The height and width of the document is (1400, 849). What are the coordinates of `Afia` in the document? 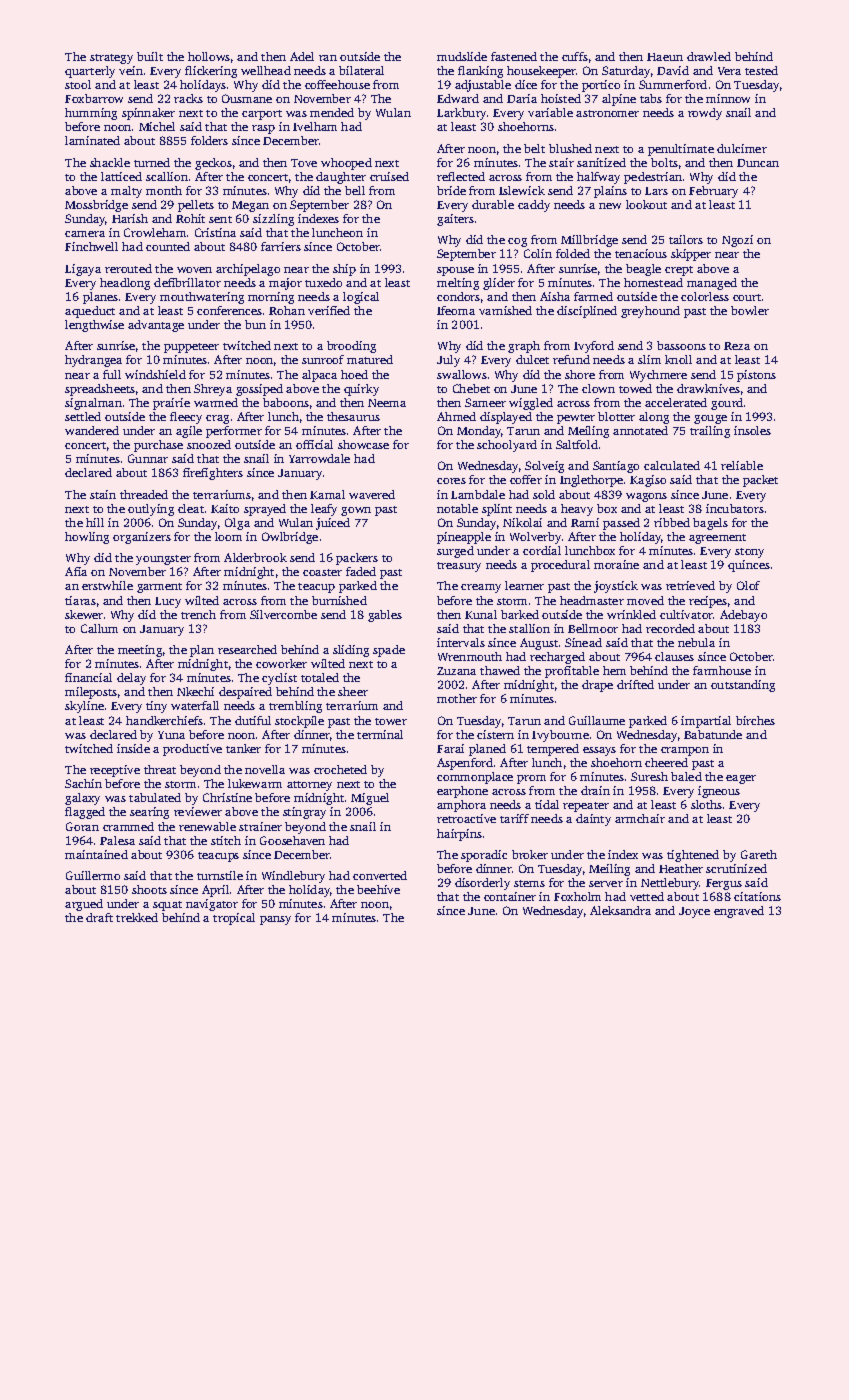 It's located at (76, 571).
